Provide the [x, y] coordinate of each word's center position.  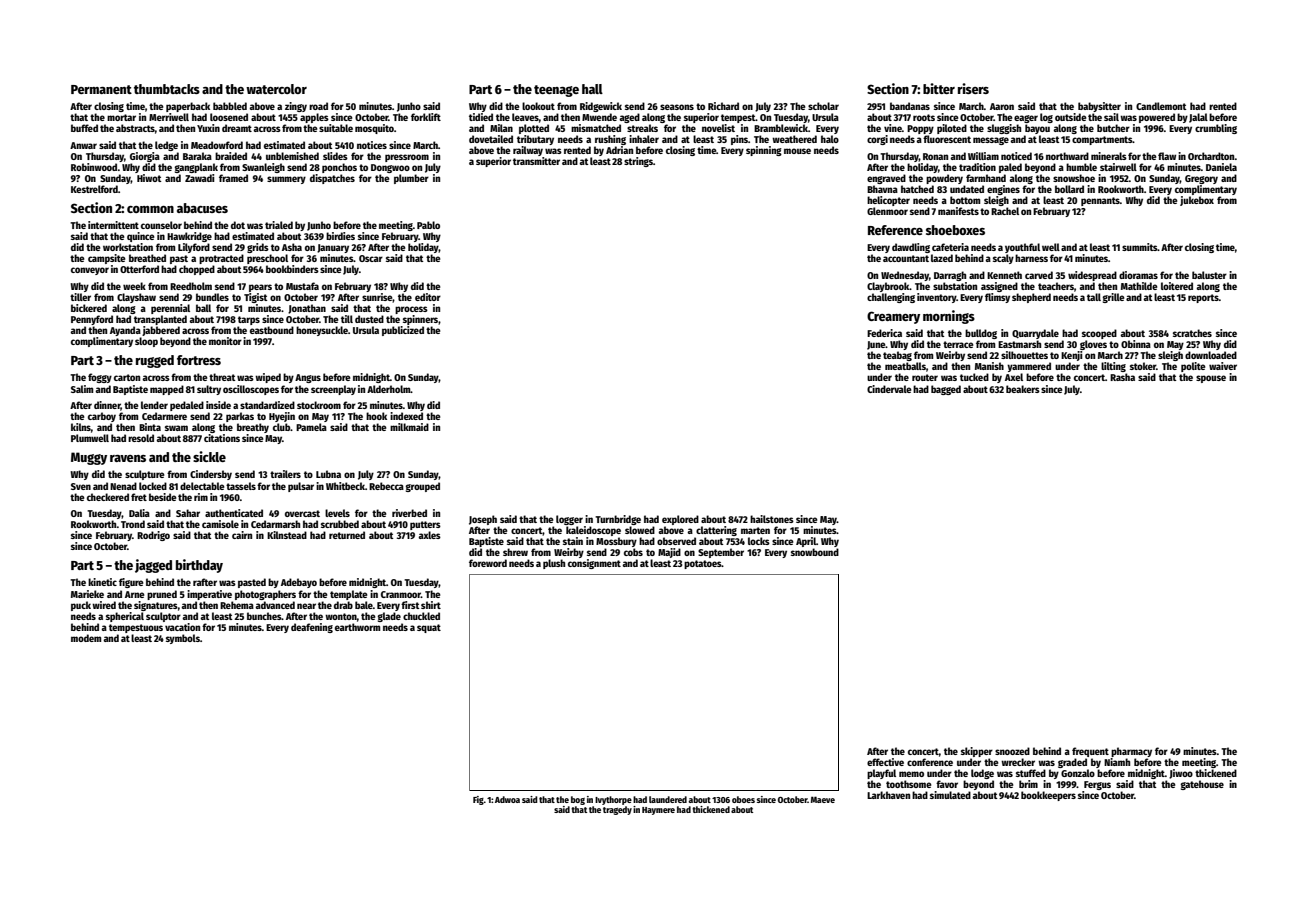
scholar [823, 106]
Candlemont [1161, 106]
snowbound [815, 552]
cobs [633, 552]
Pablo [428, 225]
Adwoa [507, 799]
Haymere [658, 811]
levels [337, 513]
